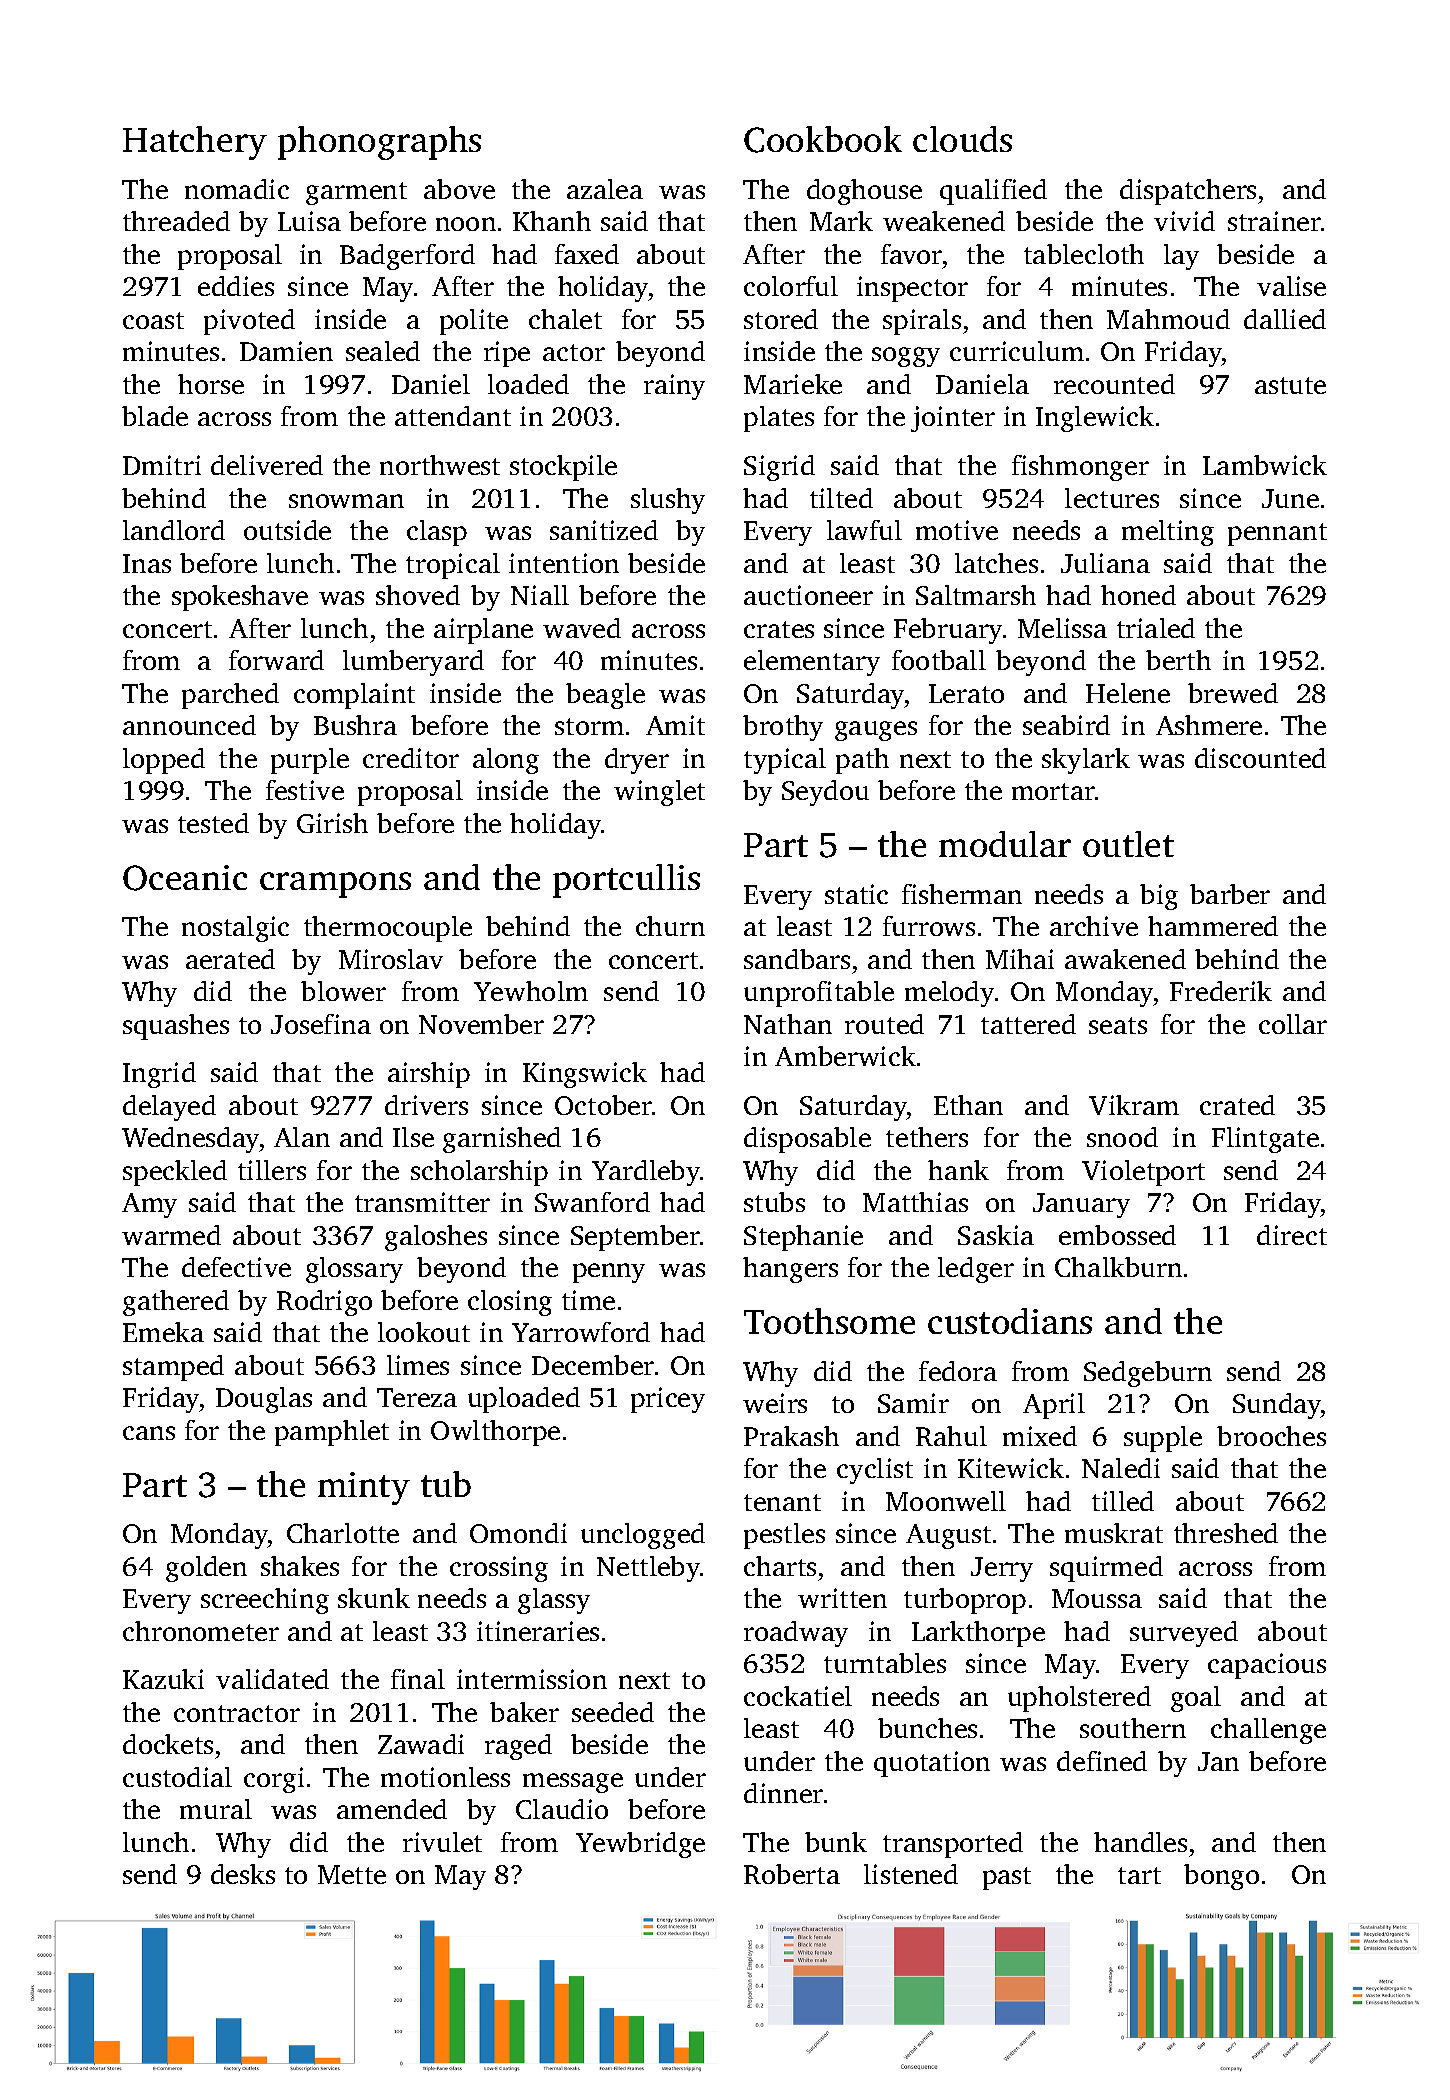  I want to click on disposable, so click(807, 1140).
